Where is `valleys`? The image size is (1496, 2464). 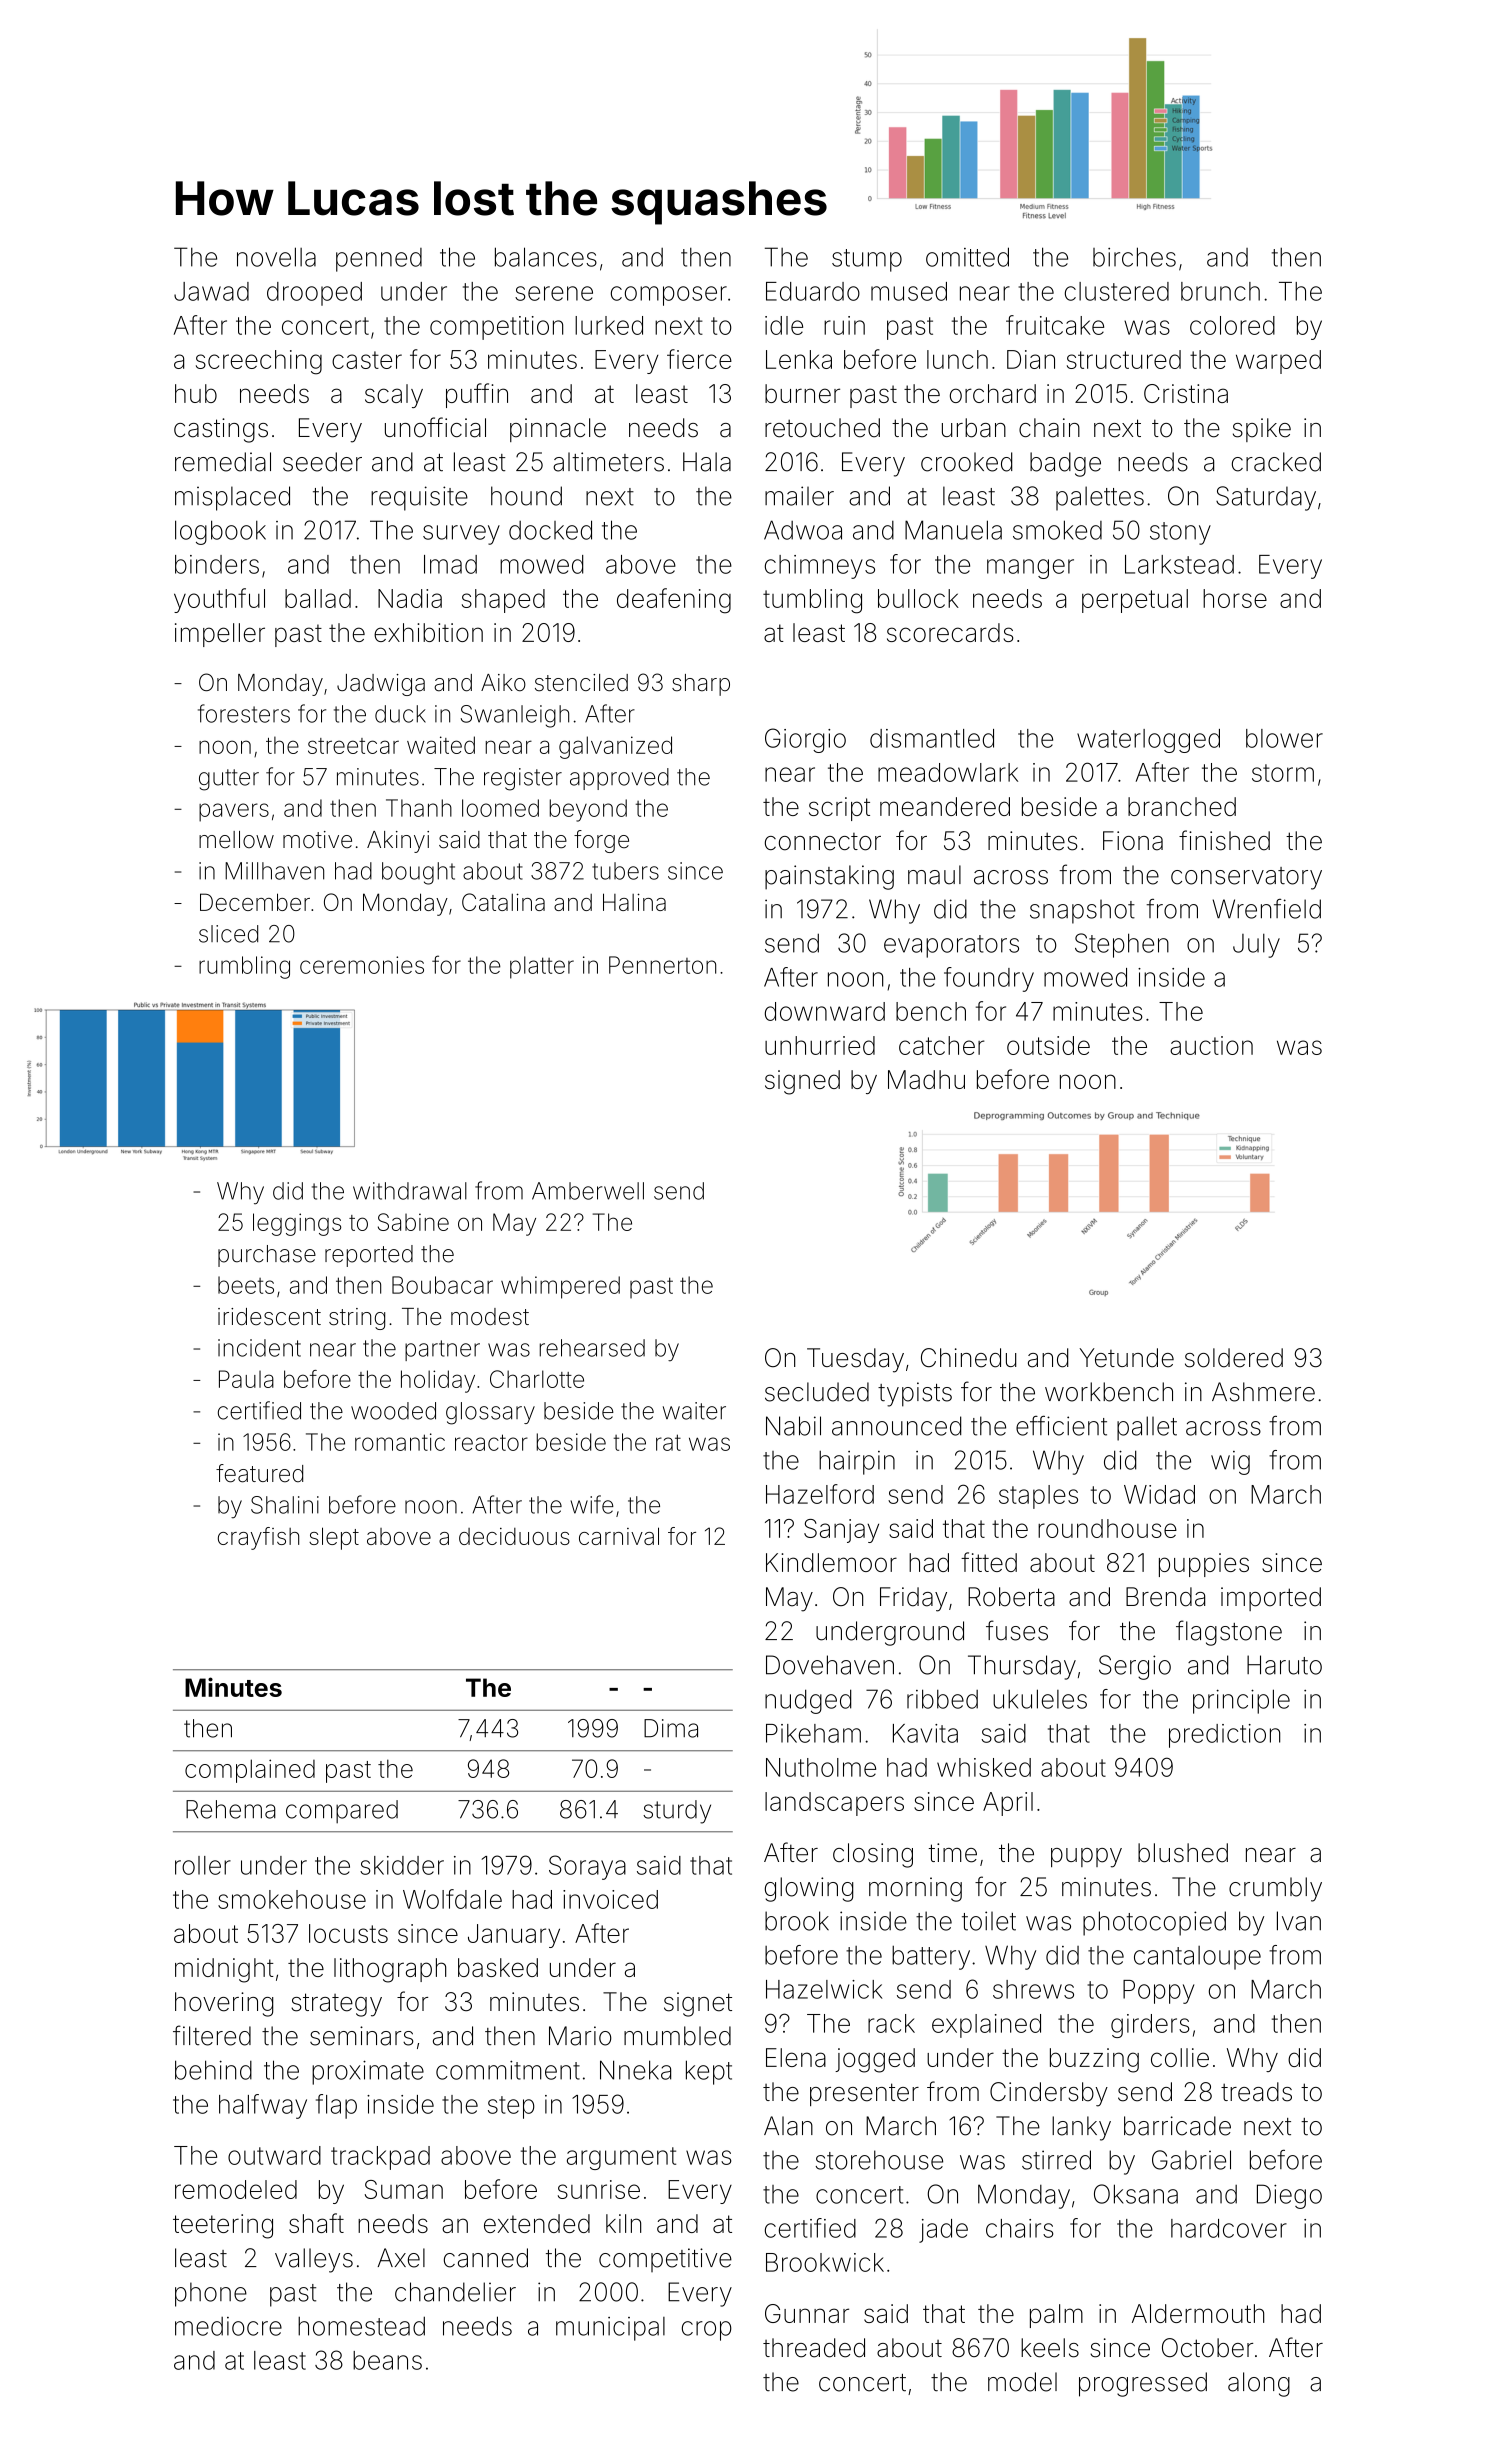 valleys is located at coordinates (314, 2260).
